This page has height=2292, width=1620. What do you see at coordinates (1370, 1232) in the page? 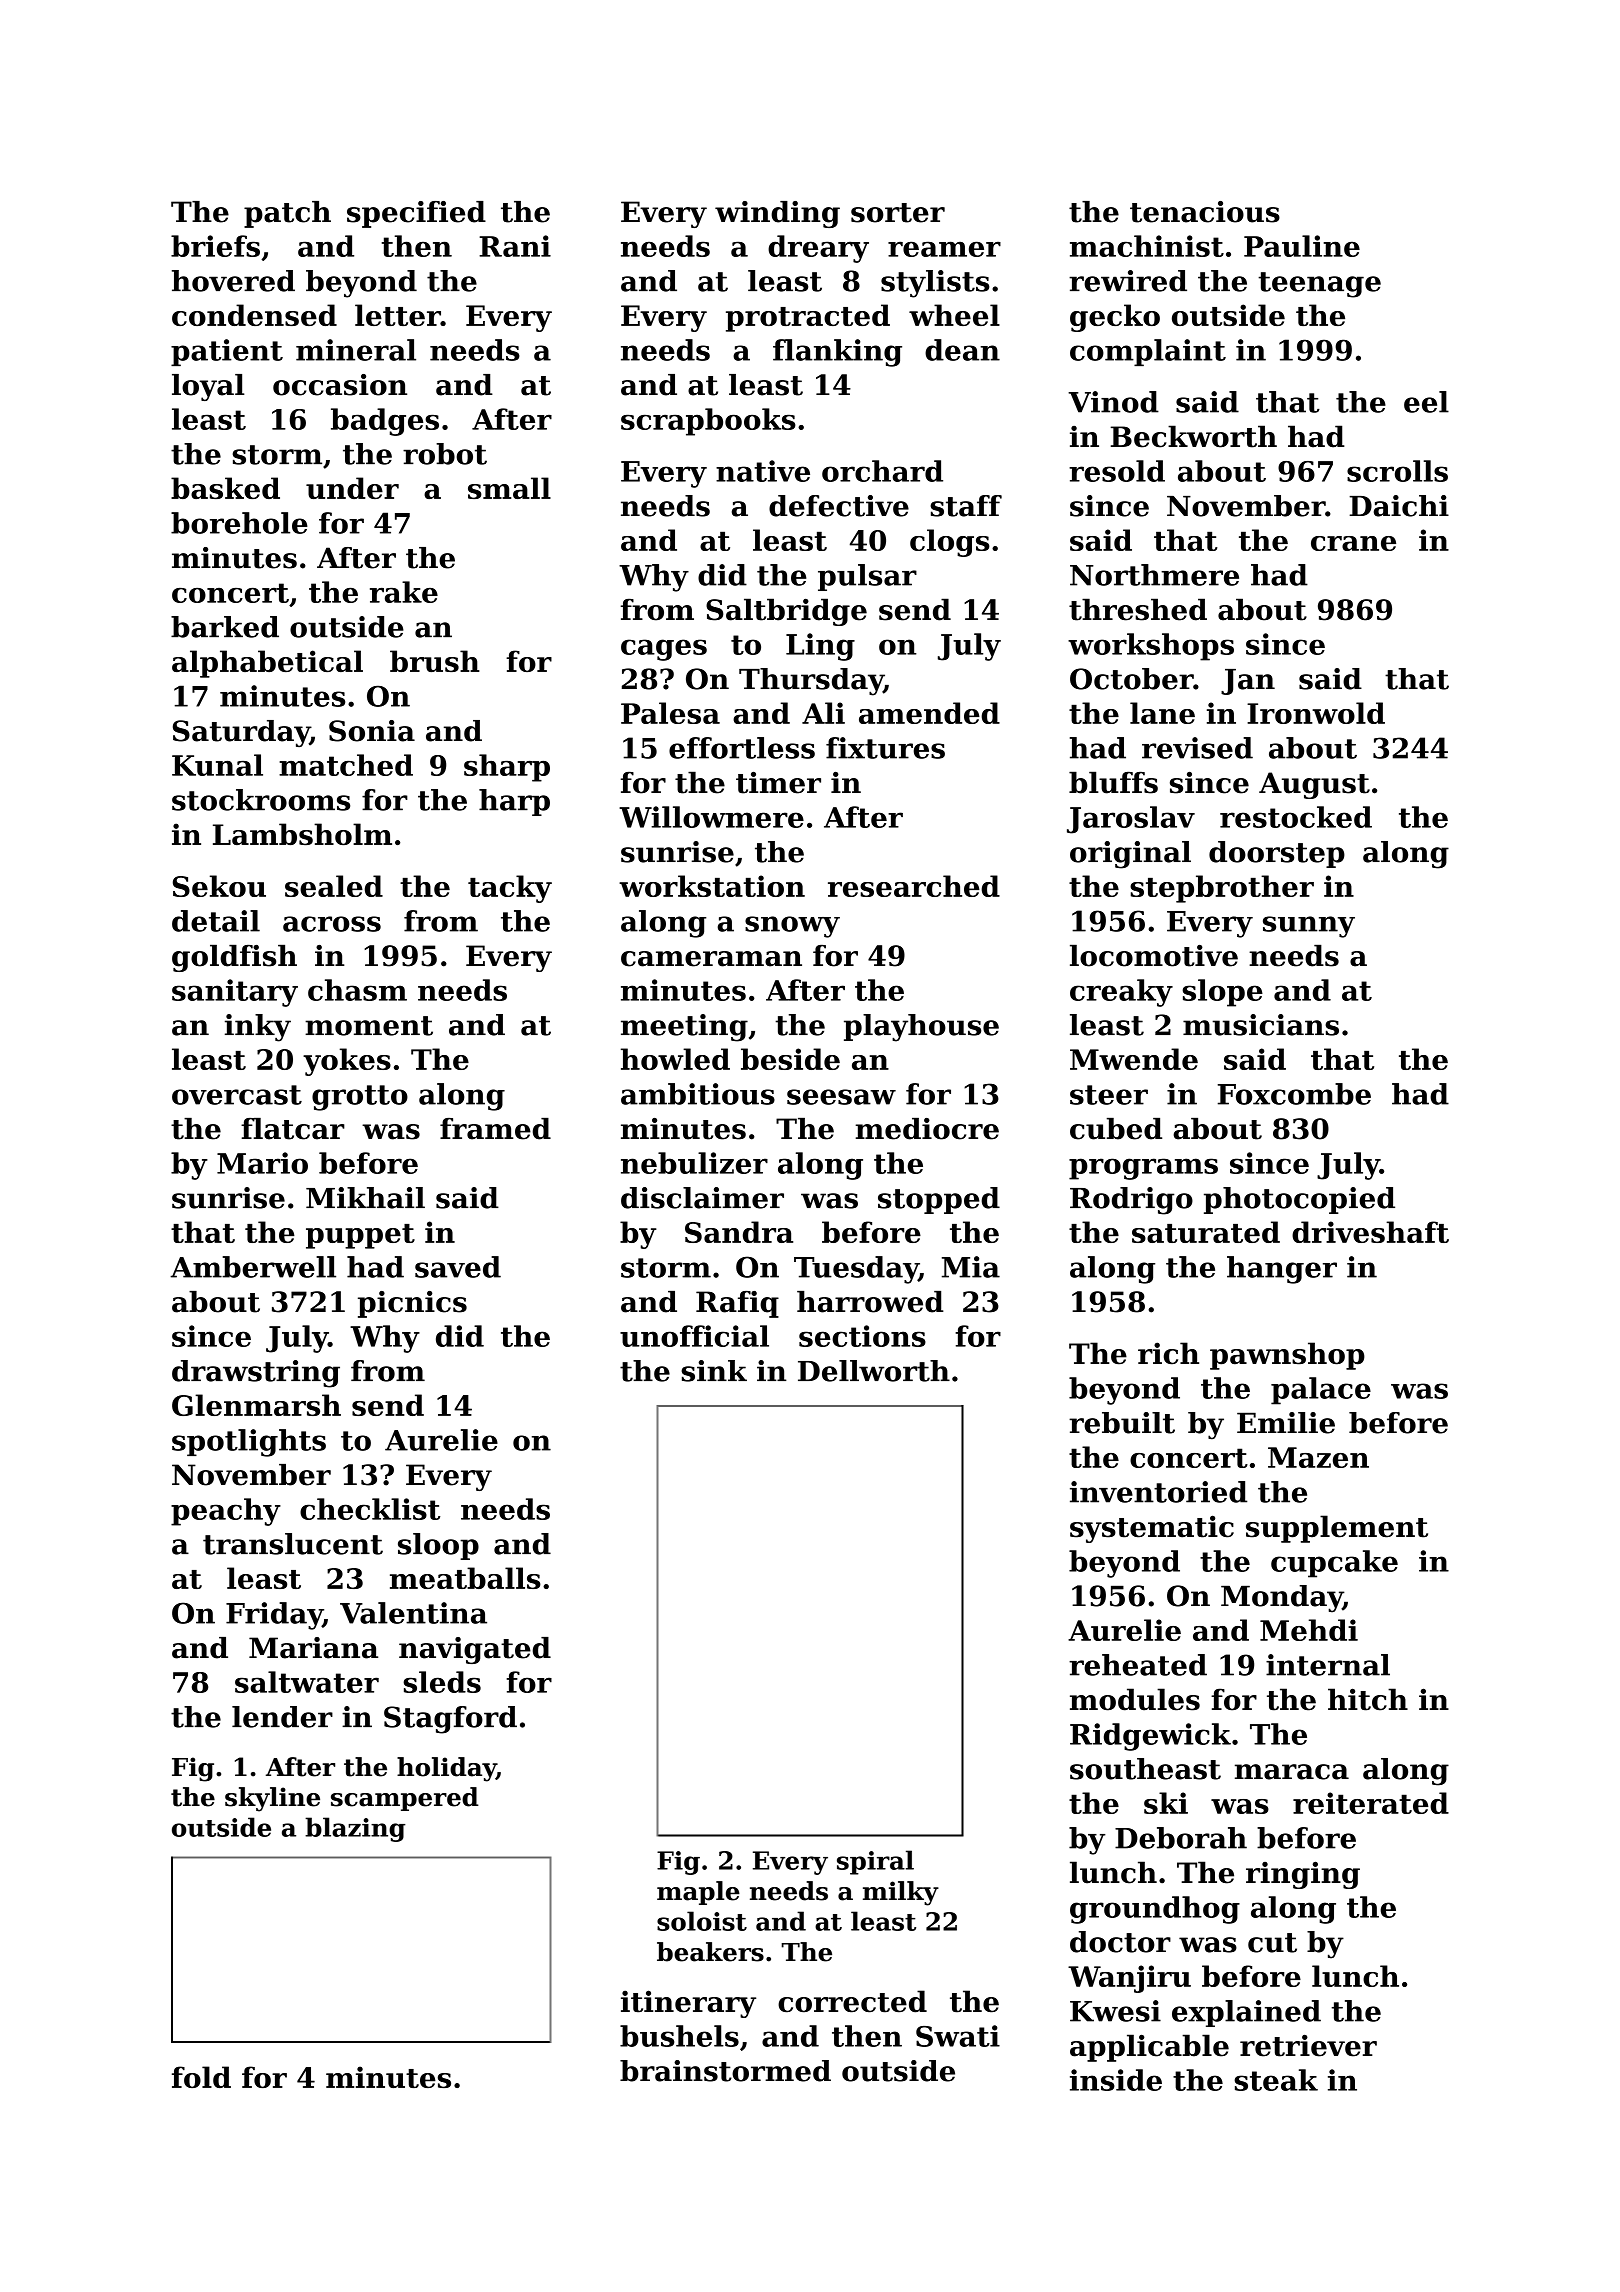
I see `driveshaft` at bounding box center [1370, 1232].
